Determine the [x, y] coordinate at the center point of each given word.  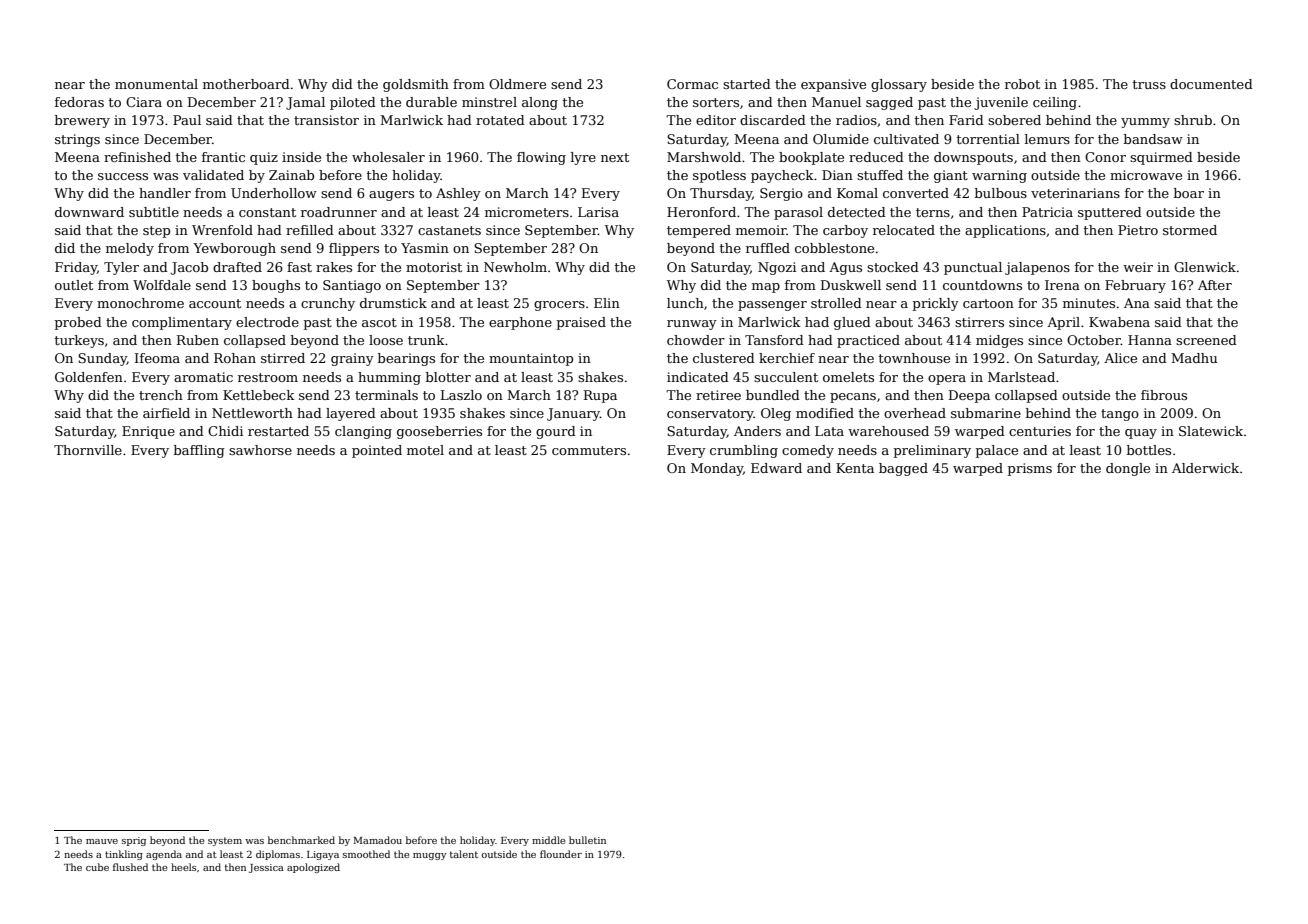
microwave [1146, 175]
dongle [1128, 469]
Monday [717, 469]
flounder [561, 854]
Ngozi [777, 268]
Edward [776, 468]
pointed [377, 451]
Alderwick [1205, 468]
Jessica [266, 868]
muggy [430, 856]
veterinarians [1075, 193]
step [156, 232]
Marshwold [704, 157]
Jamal [305, 103]
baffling [199, 451]
